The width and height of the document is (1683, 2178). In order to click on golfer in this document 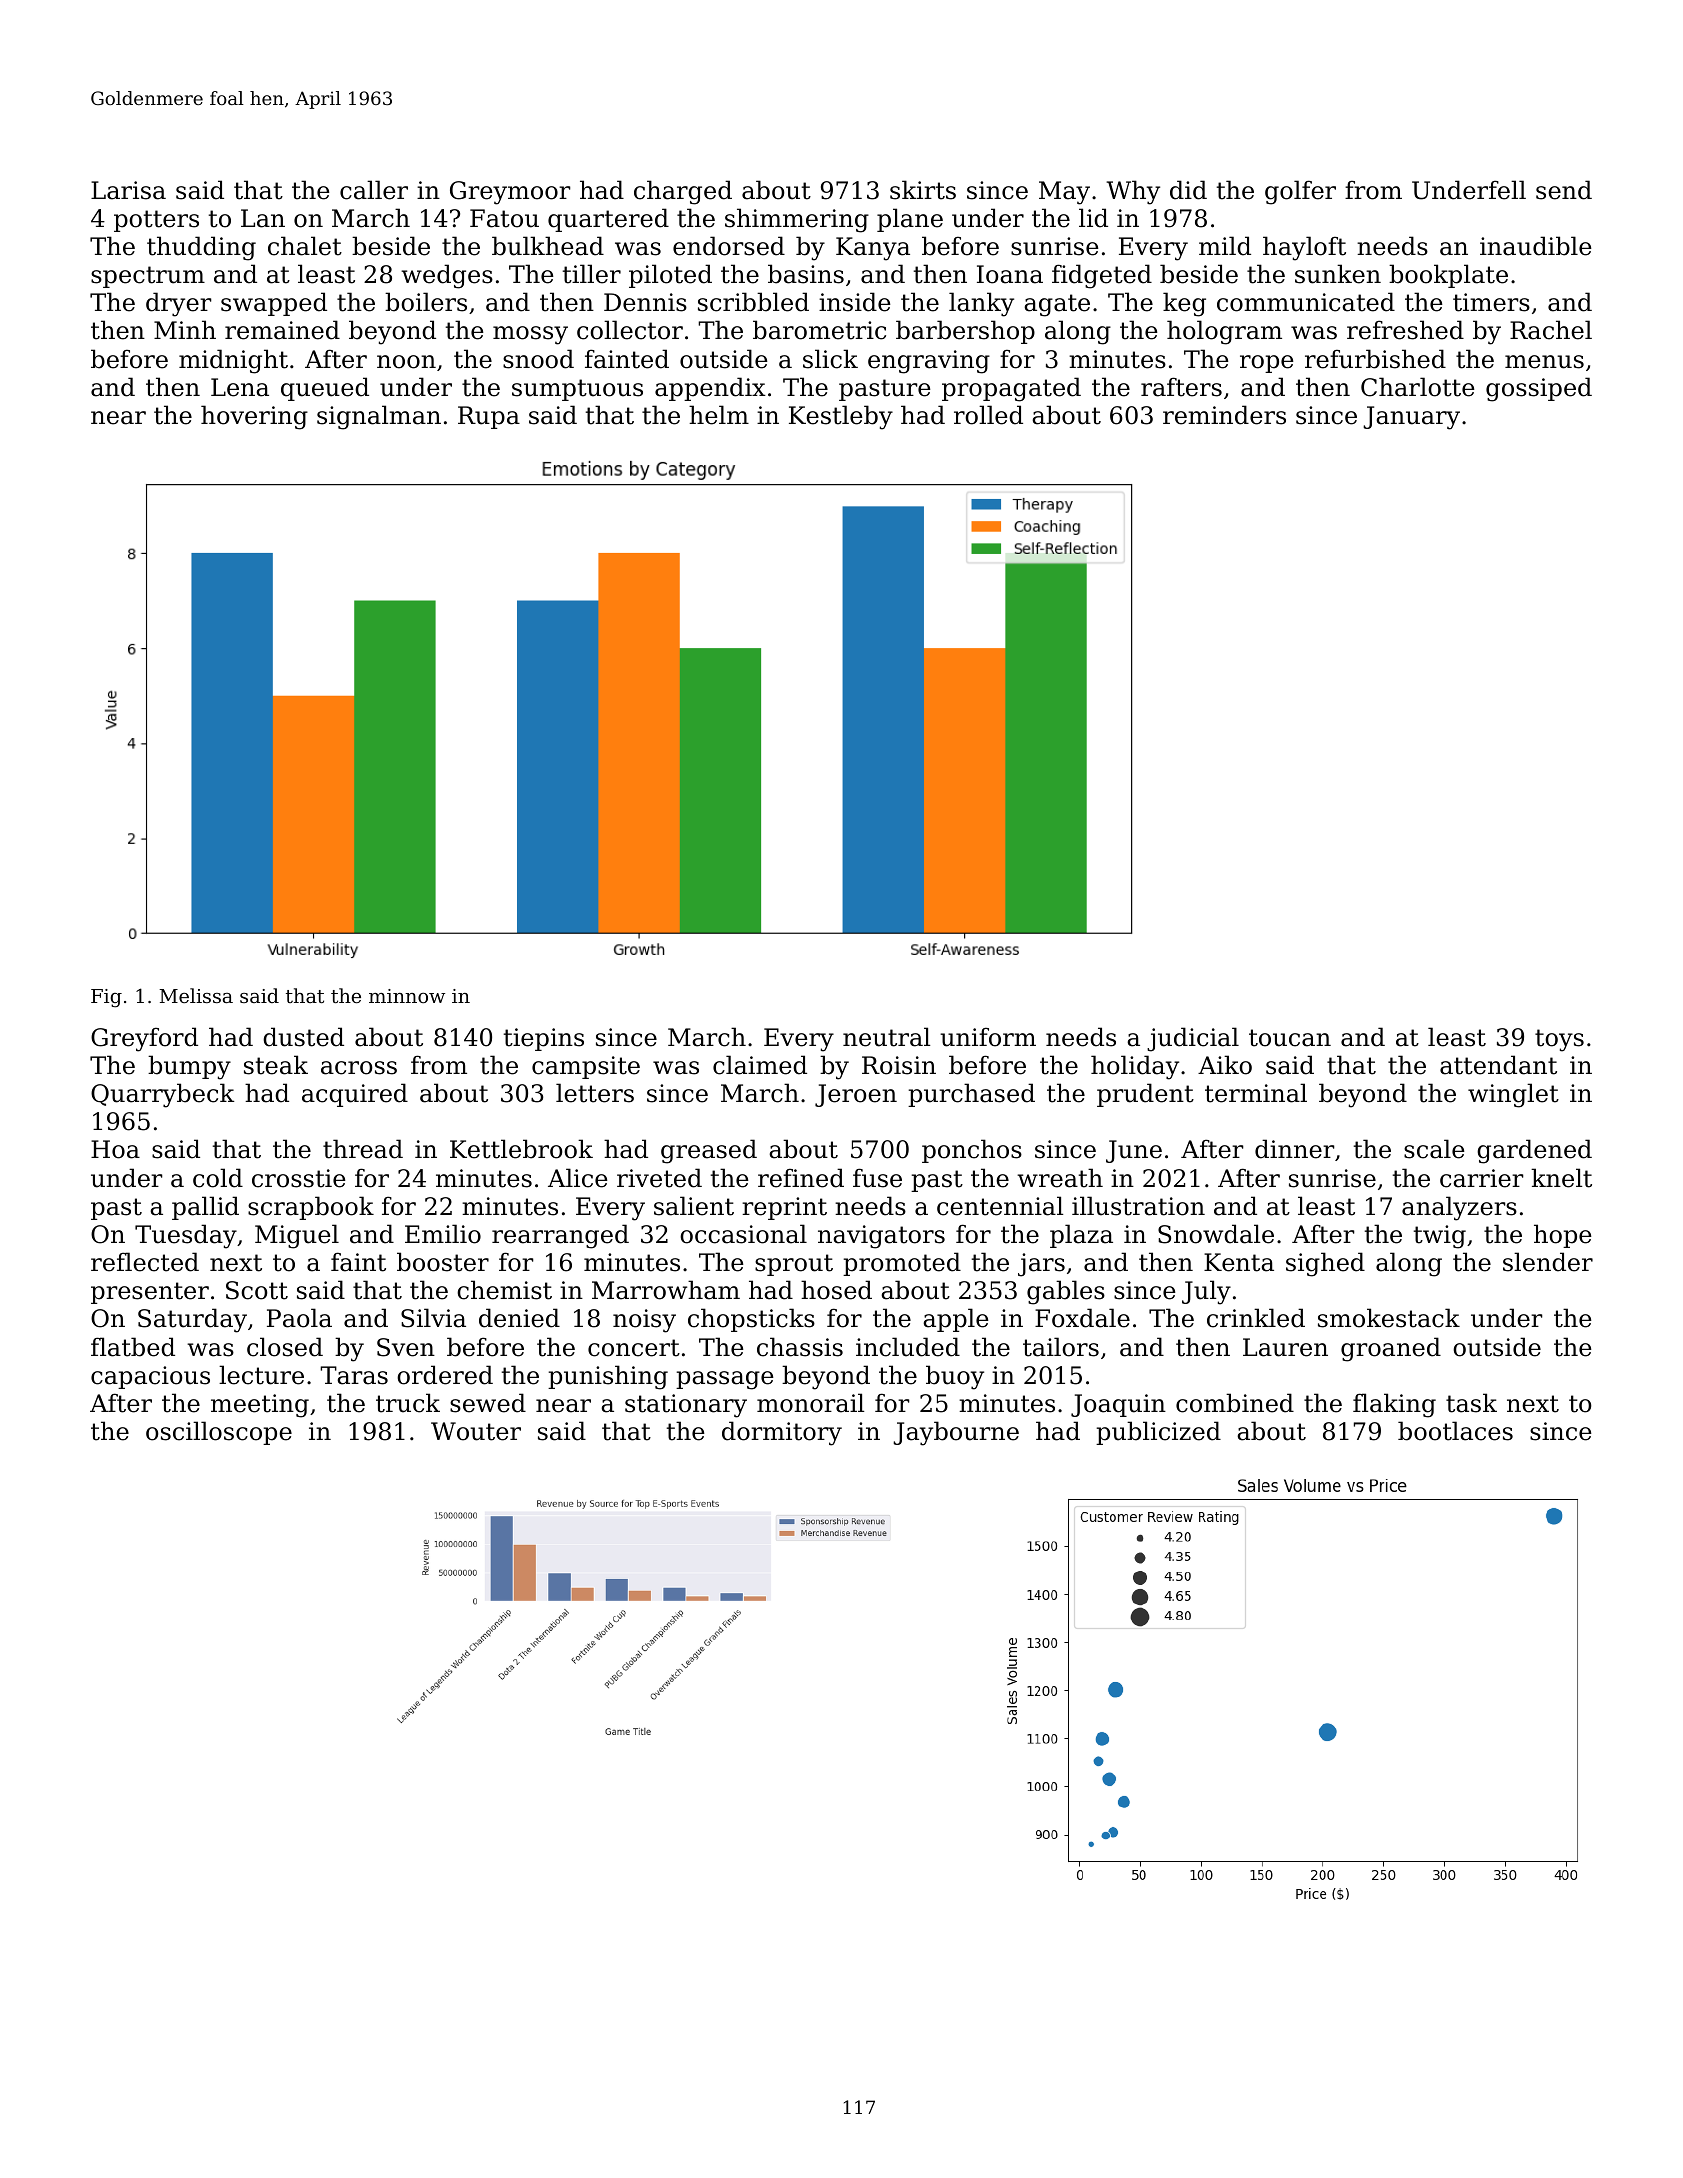, I will do `click(1300, 192)`.
